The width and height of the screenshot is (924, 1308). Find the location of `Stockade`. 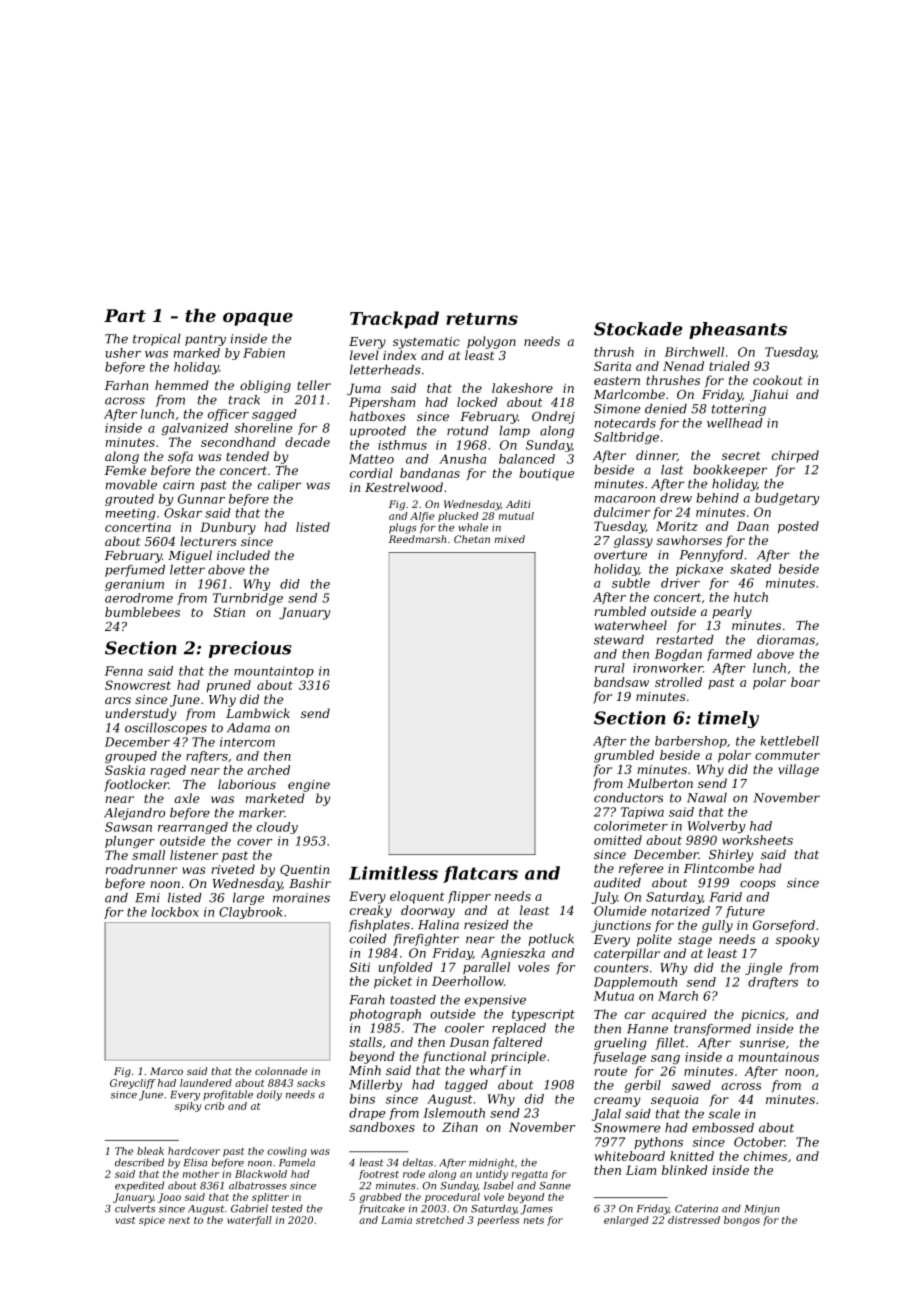

Stockade is located at coordinates (638, 329).
